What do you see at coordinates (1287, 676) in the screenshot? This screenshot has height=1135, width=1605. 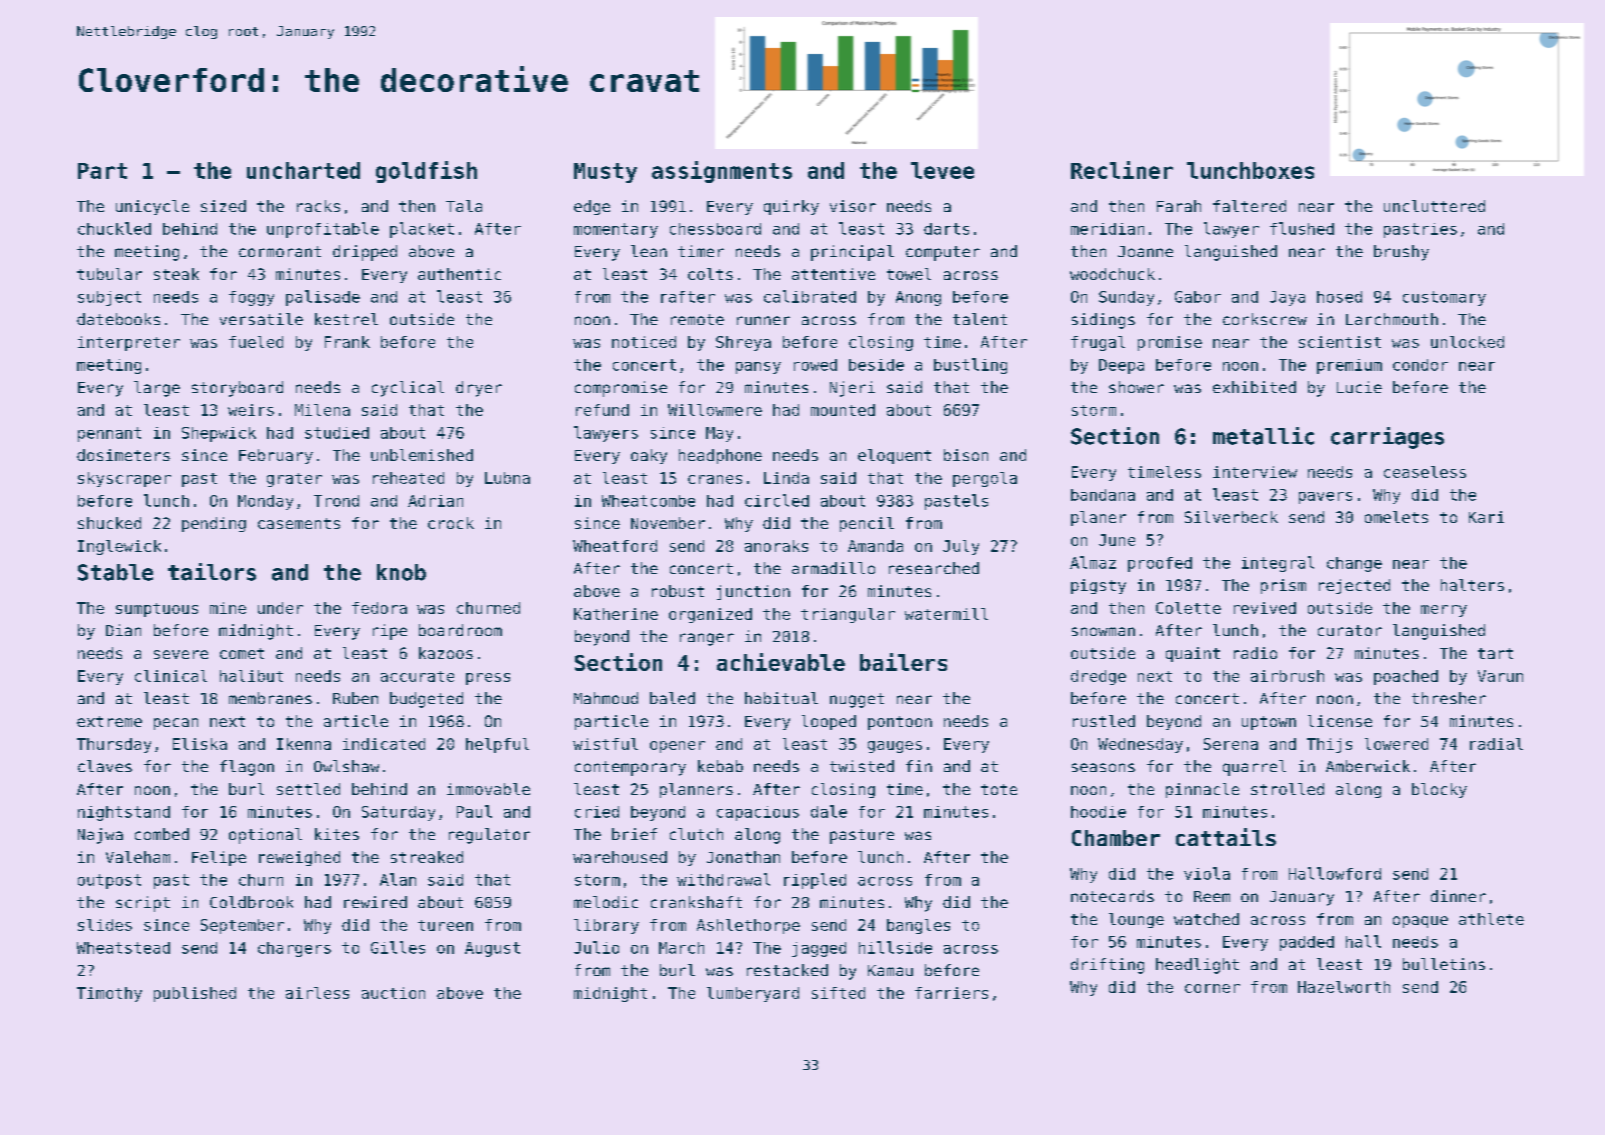 I see `airbrush` at bounding box center [1287, 676].
